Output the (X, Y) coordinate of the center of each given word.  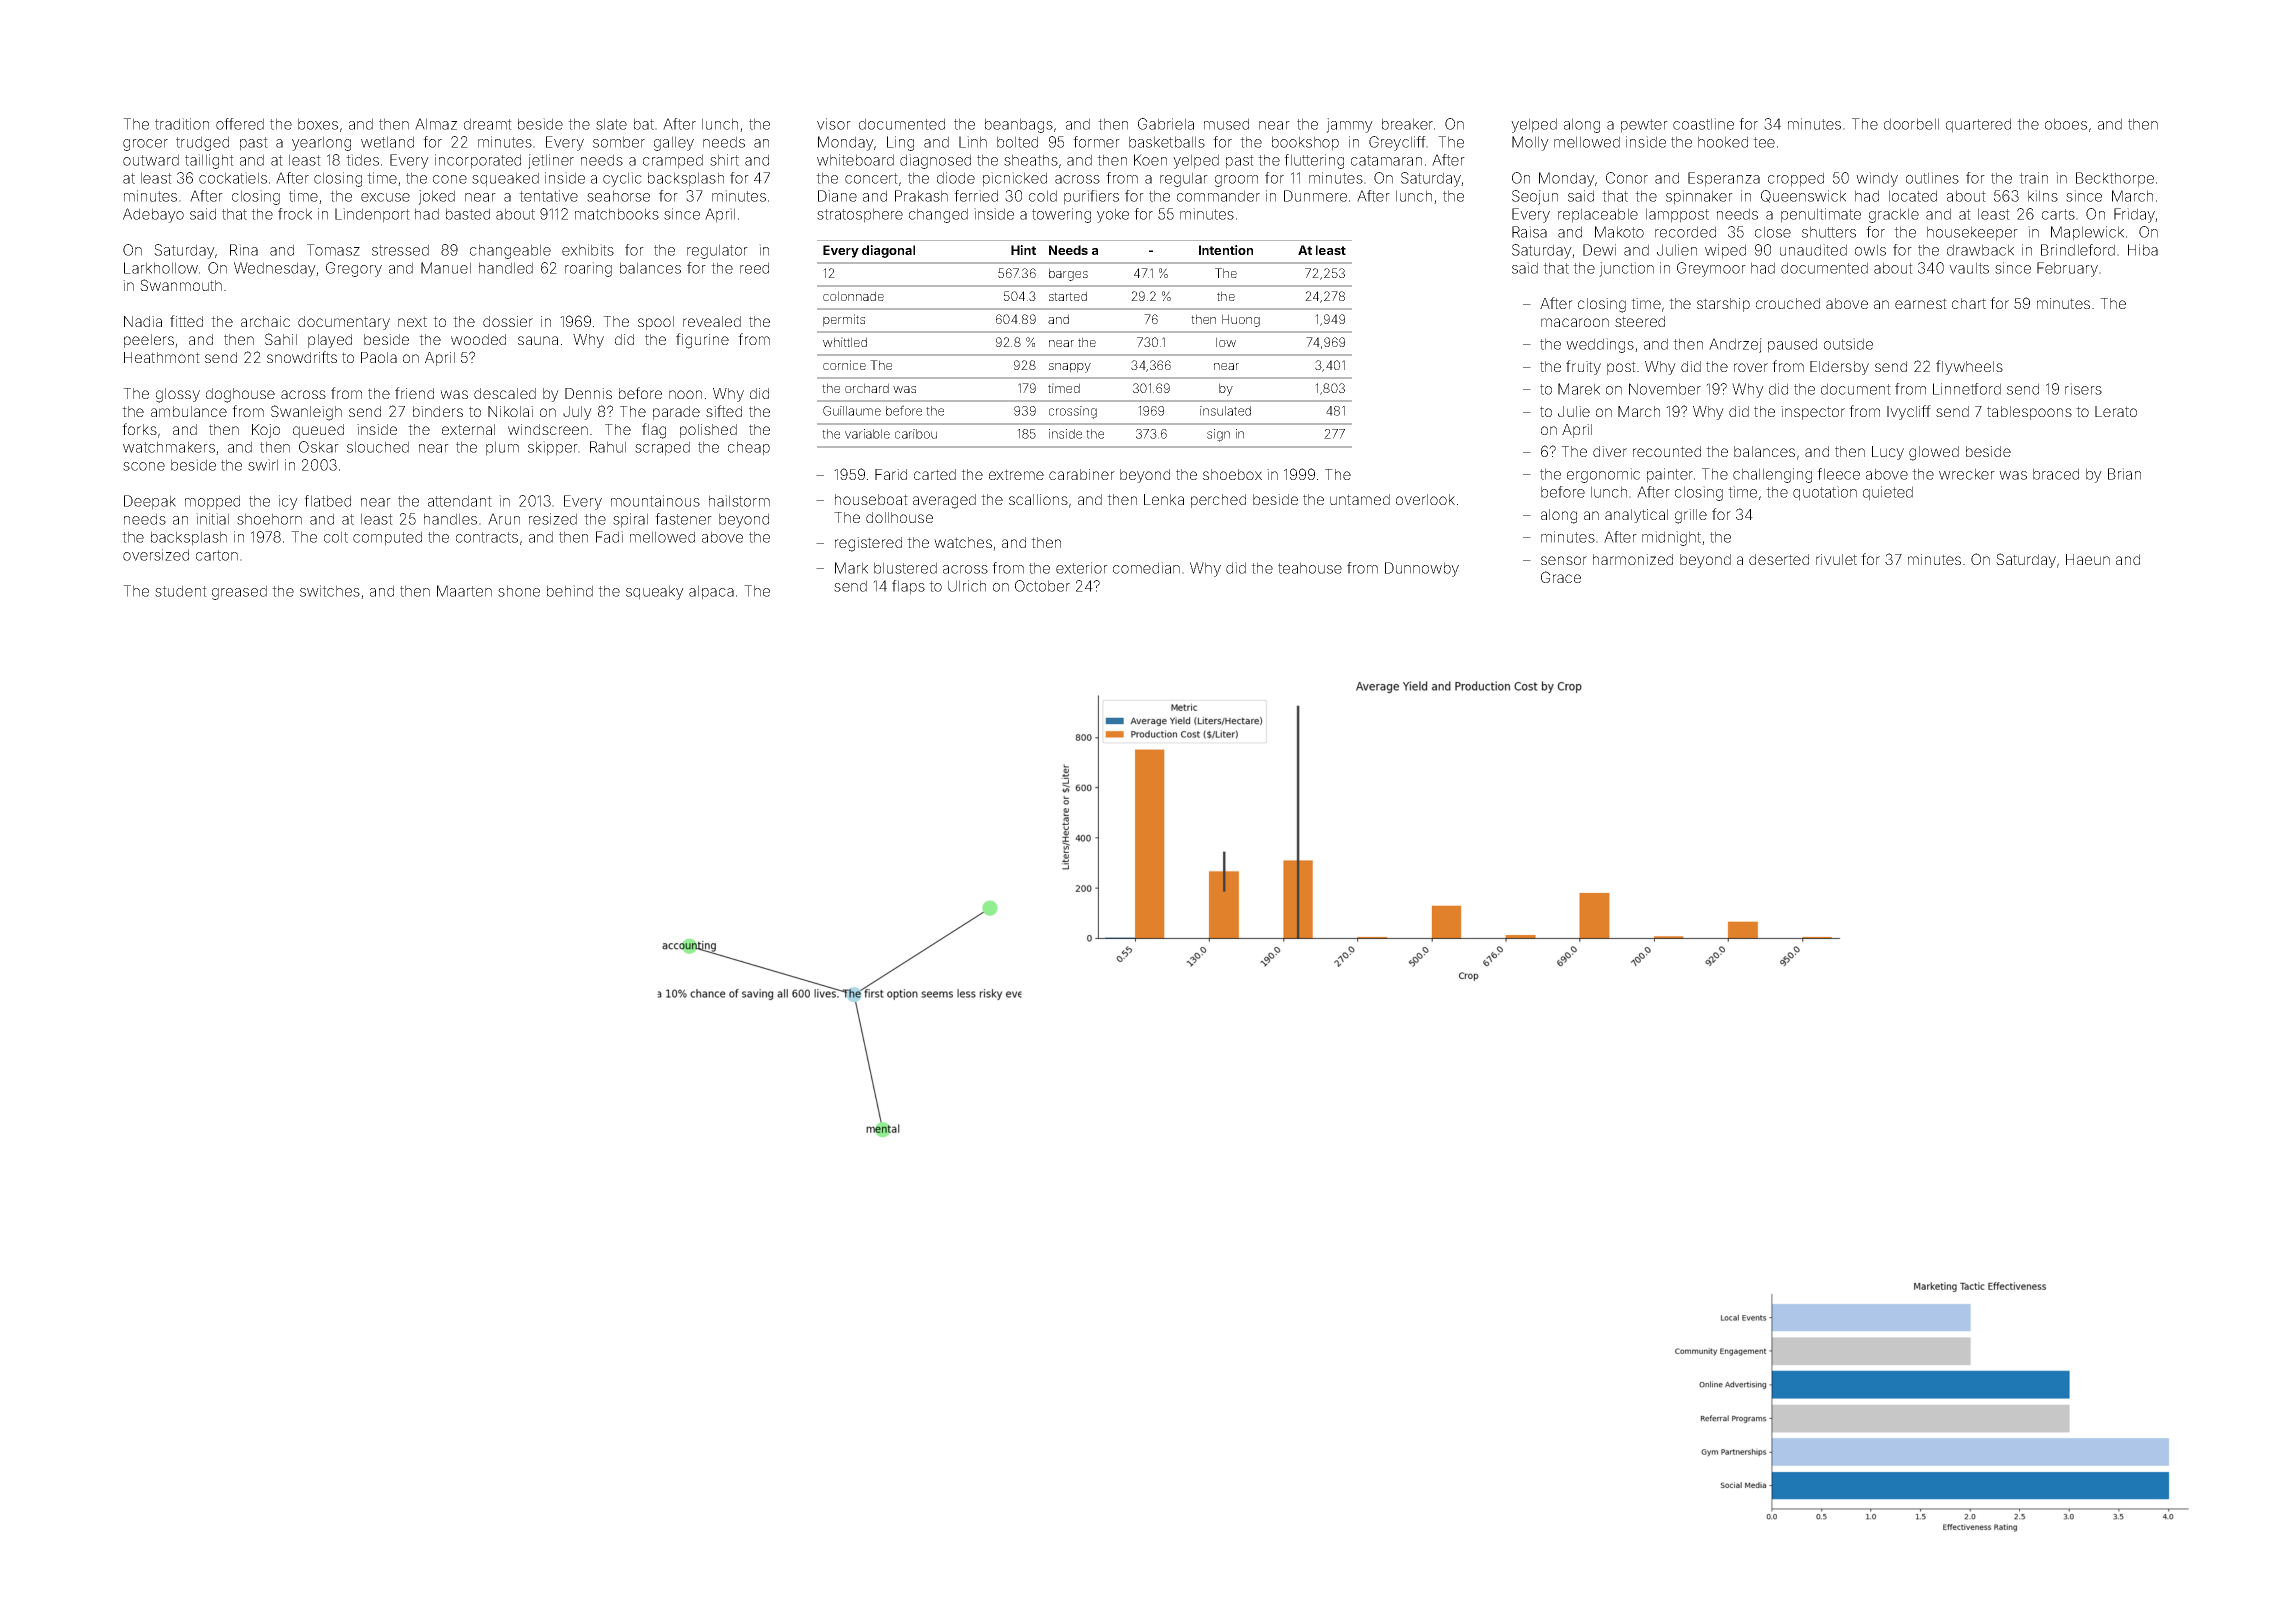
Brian (2124, 474)
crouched (1788, 303)
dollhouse (899, 517)
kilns (2043, 196)
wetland (387, 142)
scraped (662, 448)
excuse (385, 197)
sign (1218, 435)
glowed (1934, 453)
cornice (844, 365)
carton (217, 555)
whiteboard (855, 160)
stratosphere (860, 215)
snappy (1070, 368)
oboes (2066, 124)
